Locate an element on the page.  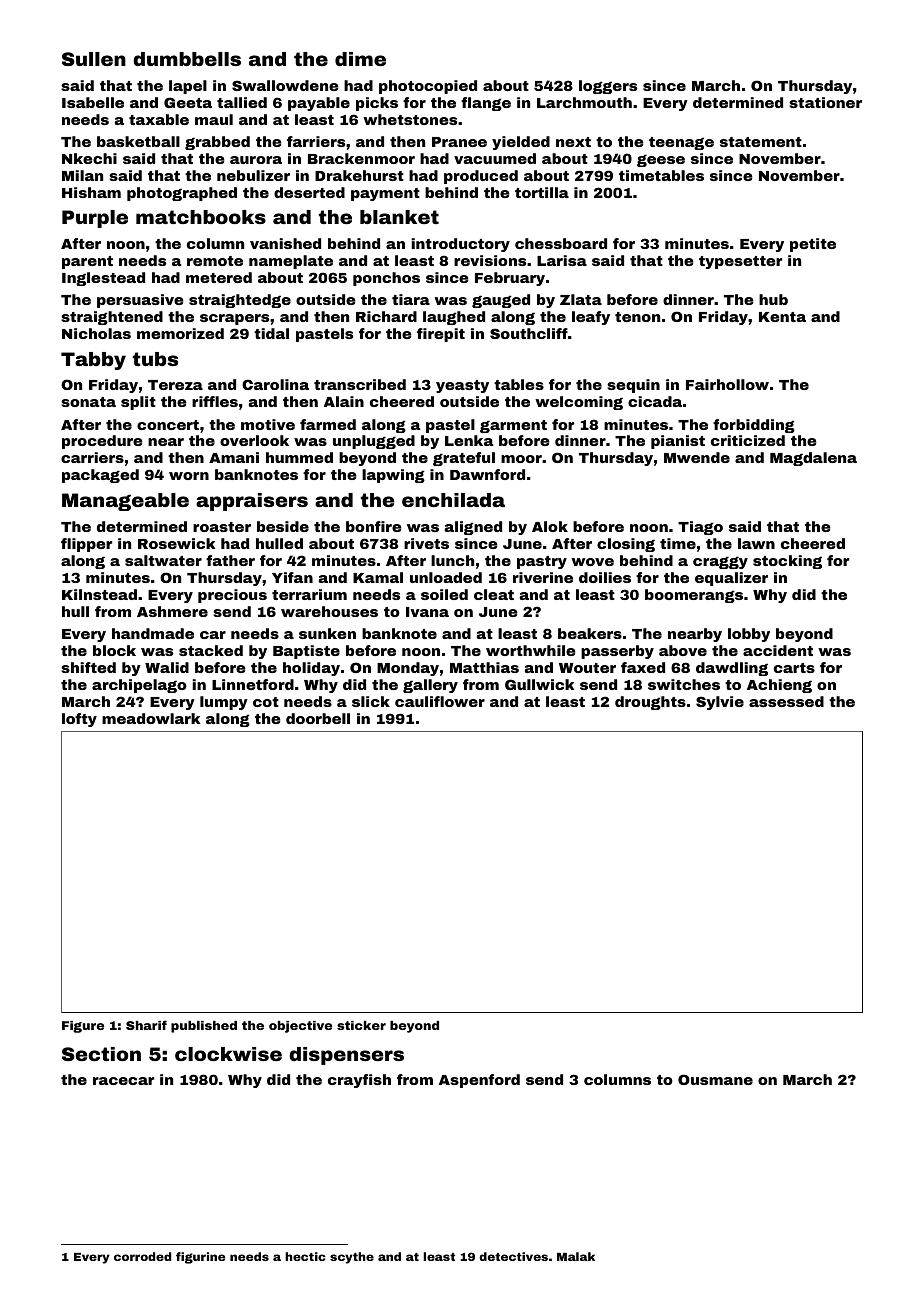
corroded is located at coordinates (142, 1256).
